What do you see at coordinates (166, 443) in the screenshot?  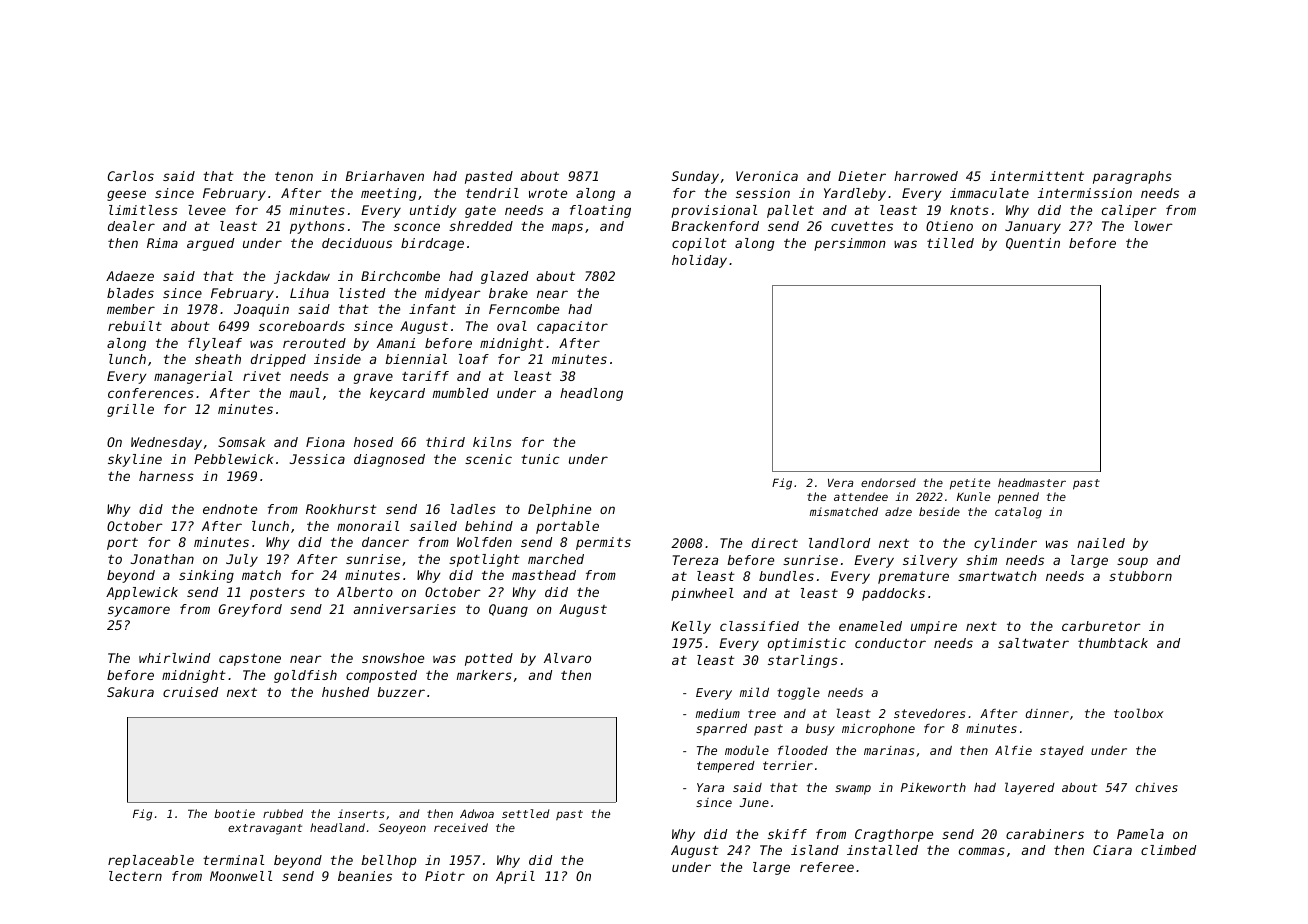 I see `Wednesday` at bounding box center [166, 443].
